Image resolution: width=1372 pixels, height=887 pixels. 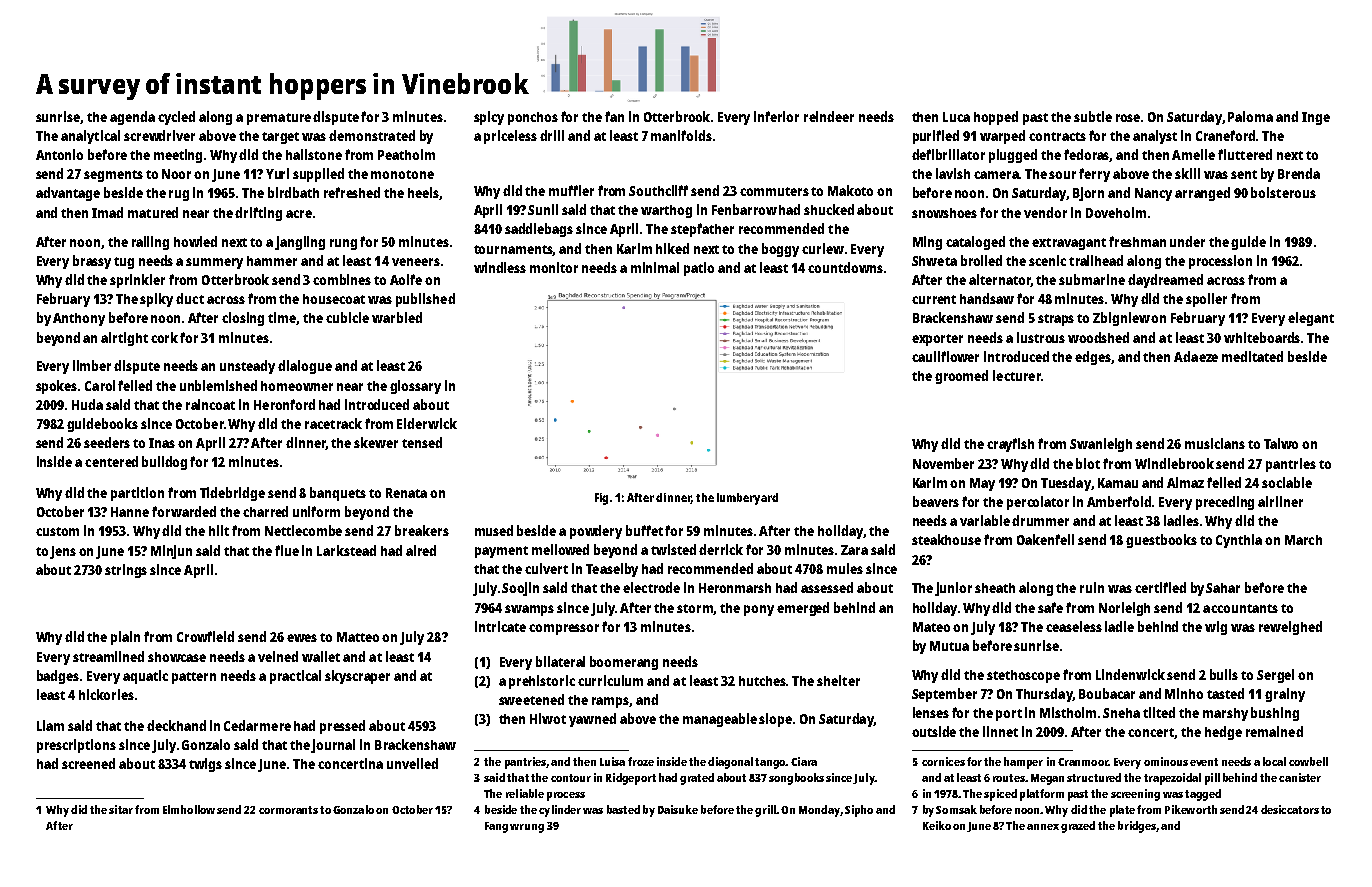 What do you see at coordinates (1187, 173) in the document?
I see `skill` at bounding box center [1187, 173].
